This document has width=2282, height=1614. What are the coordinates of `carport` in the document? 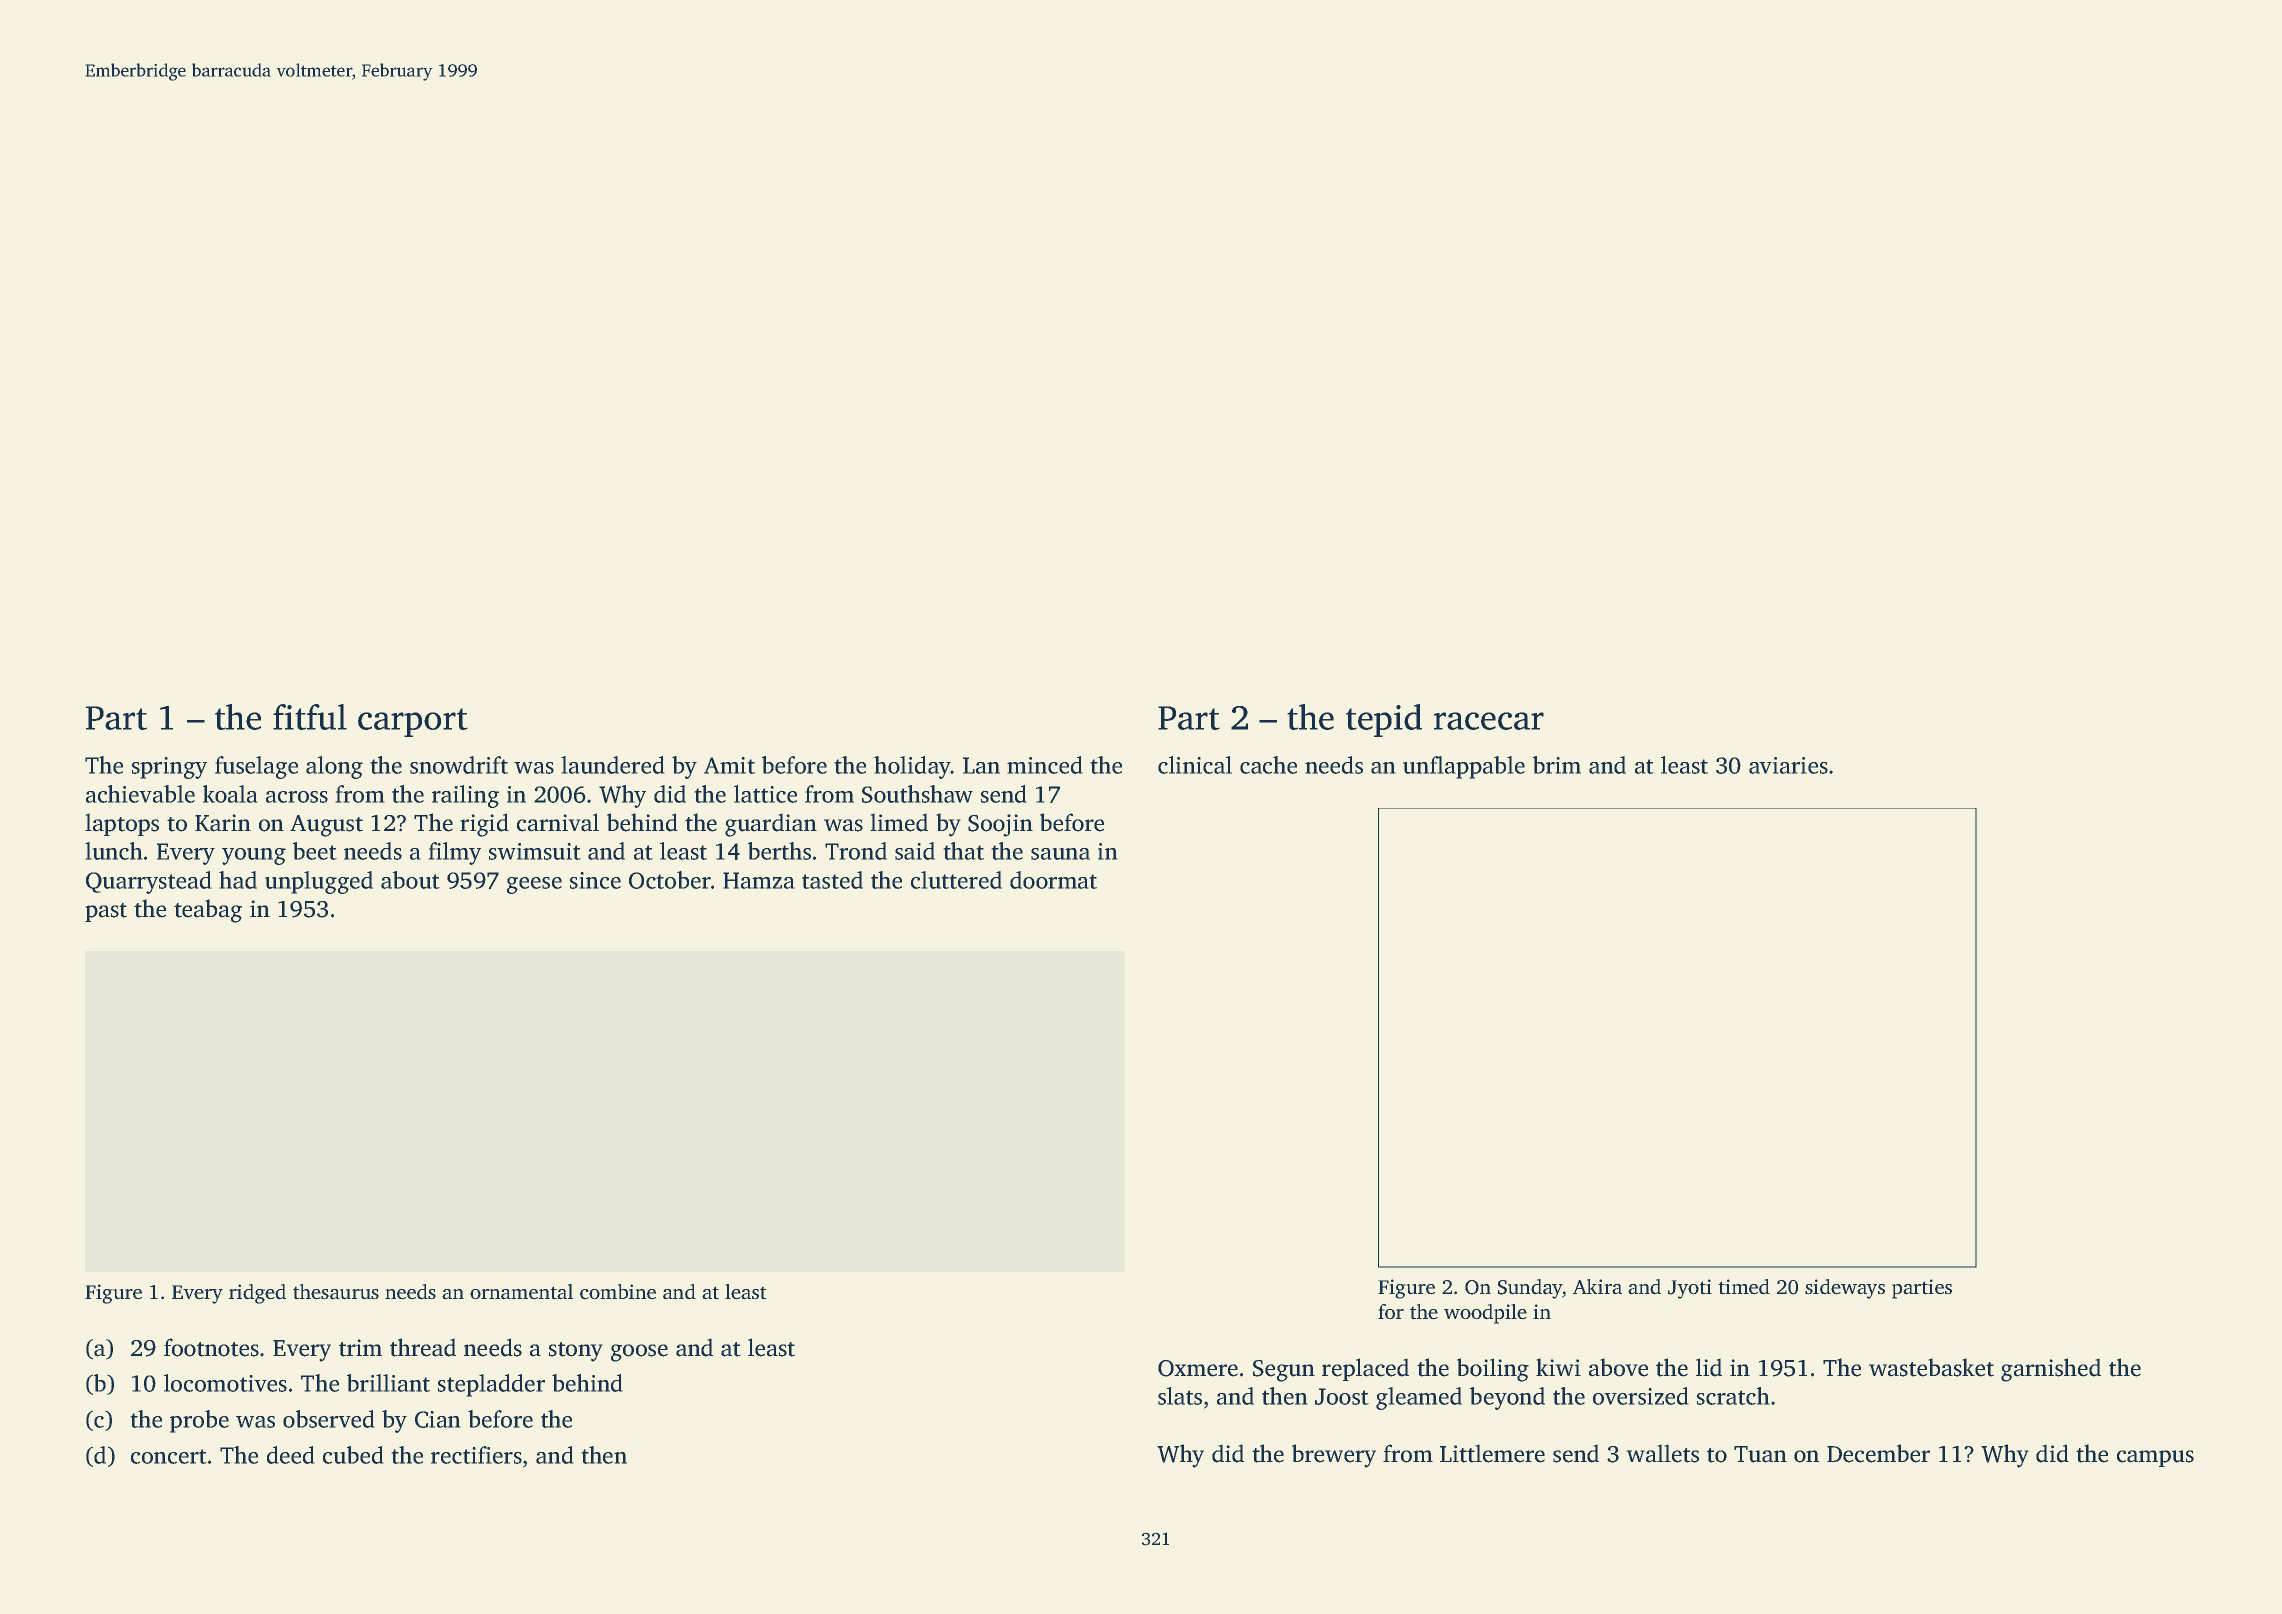 It's located at (413, 722).
